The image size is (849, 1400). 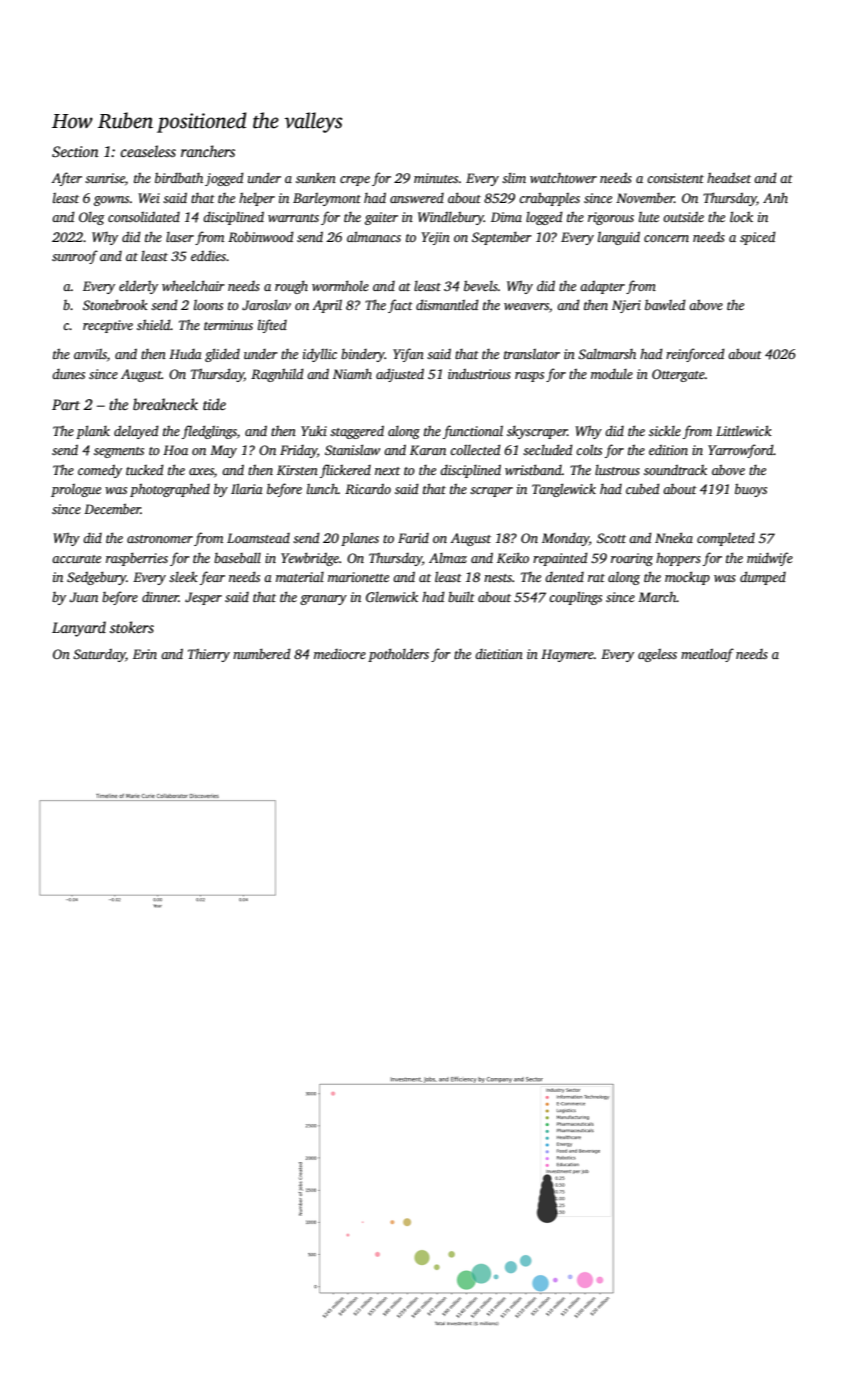 I want to click on jogged, so click(x=224, y=179).
